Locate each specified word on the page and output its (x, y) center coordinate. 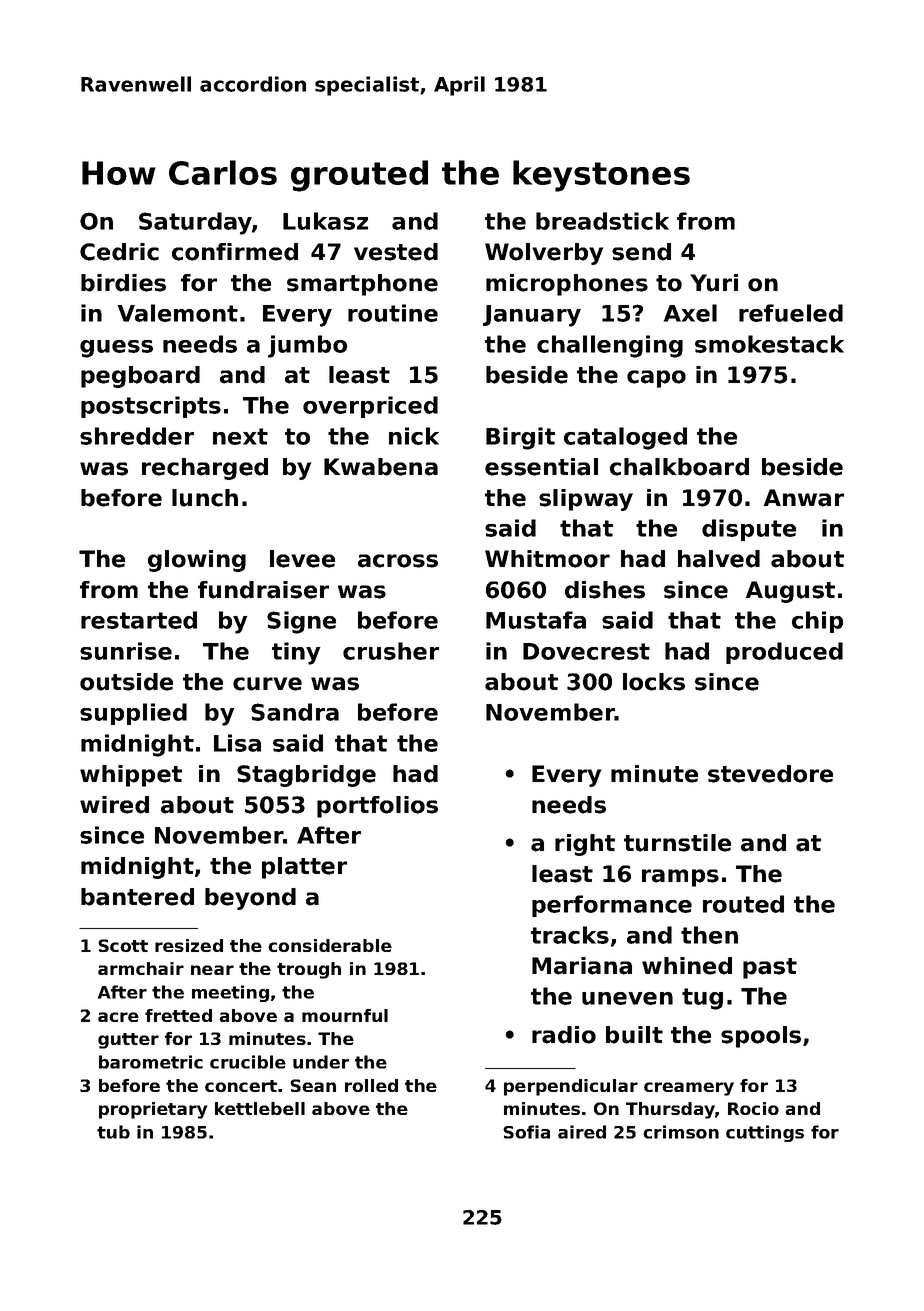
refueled (791, 313)
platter (304, 868)
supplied (133, 714)
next (240, 436)
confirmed (235, 252)
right (585, 845)
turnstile (677, 843)
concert (241, 1086)
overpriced (370, 407)
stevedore (770, 774)
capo (656, 379)
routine (393, 313)
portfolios (377, 807)
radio (564, 1035)
